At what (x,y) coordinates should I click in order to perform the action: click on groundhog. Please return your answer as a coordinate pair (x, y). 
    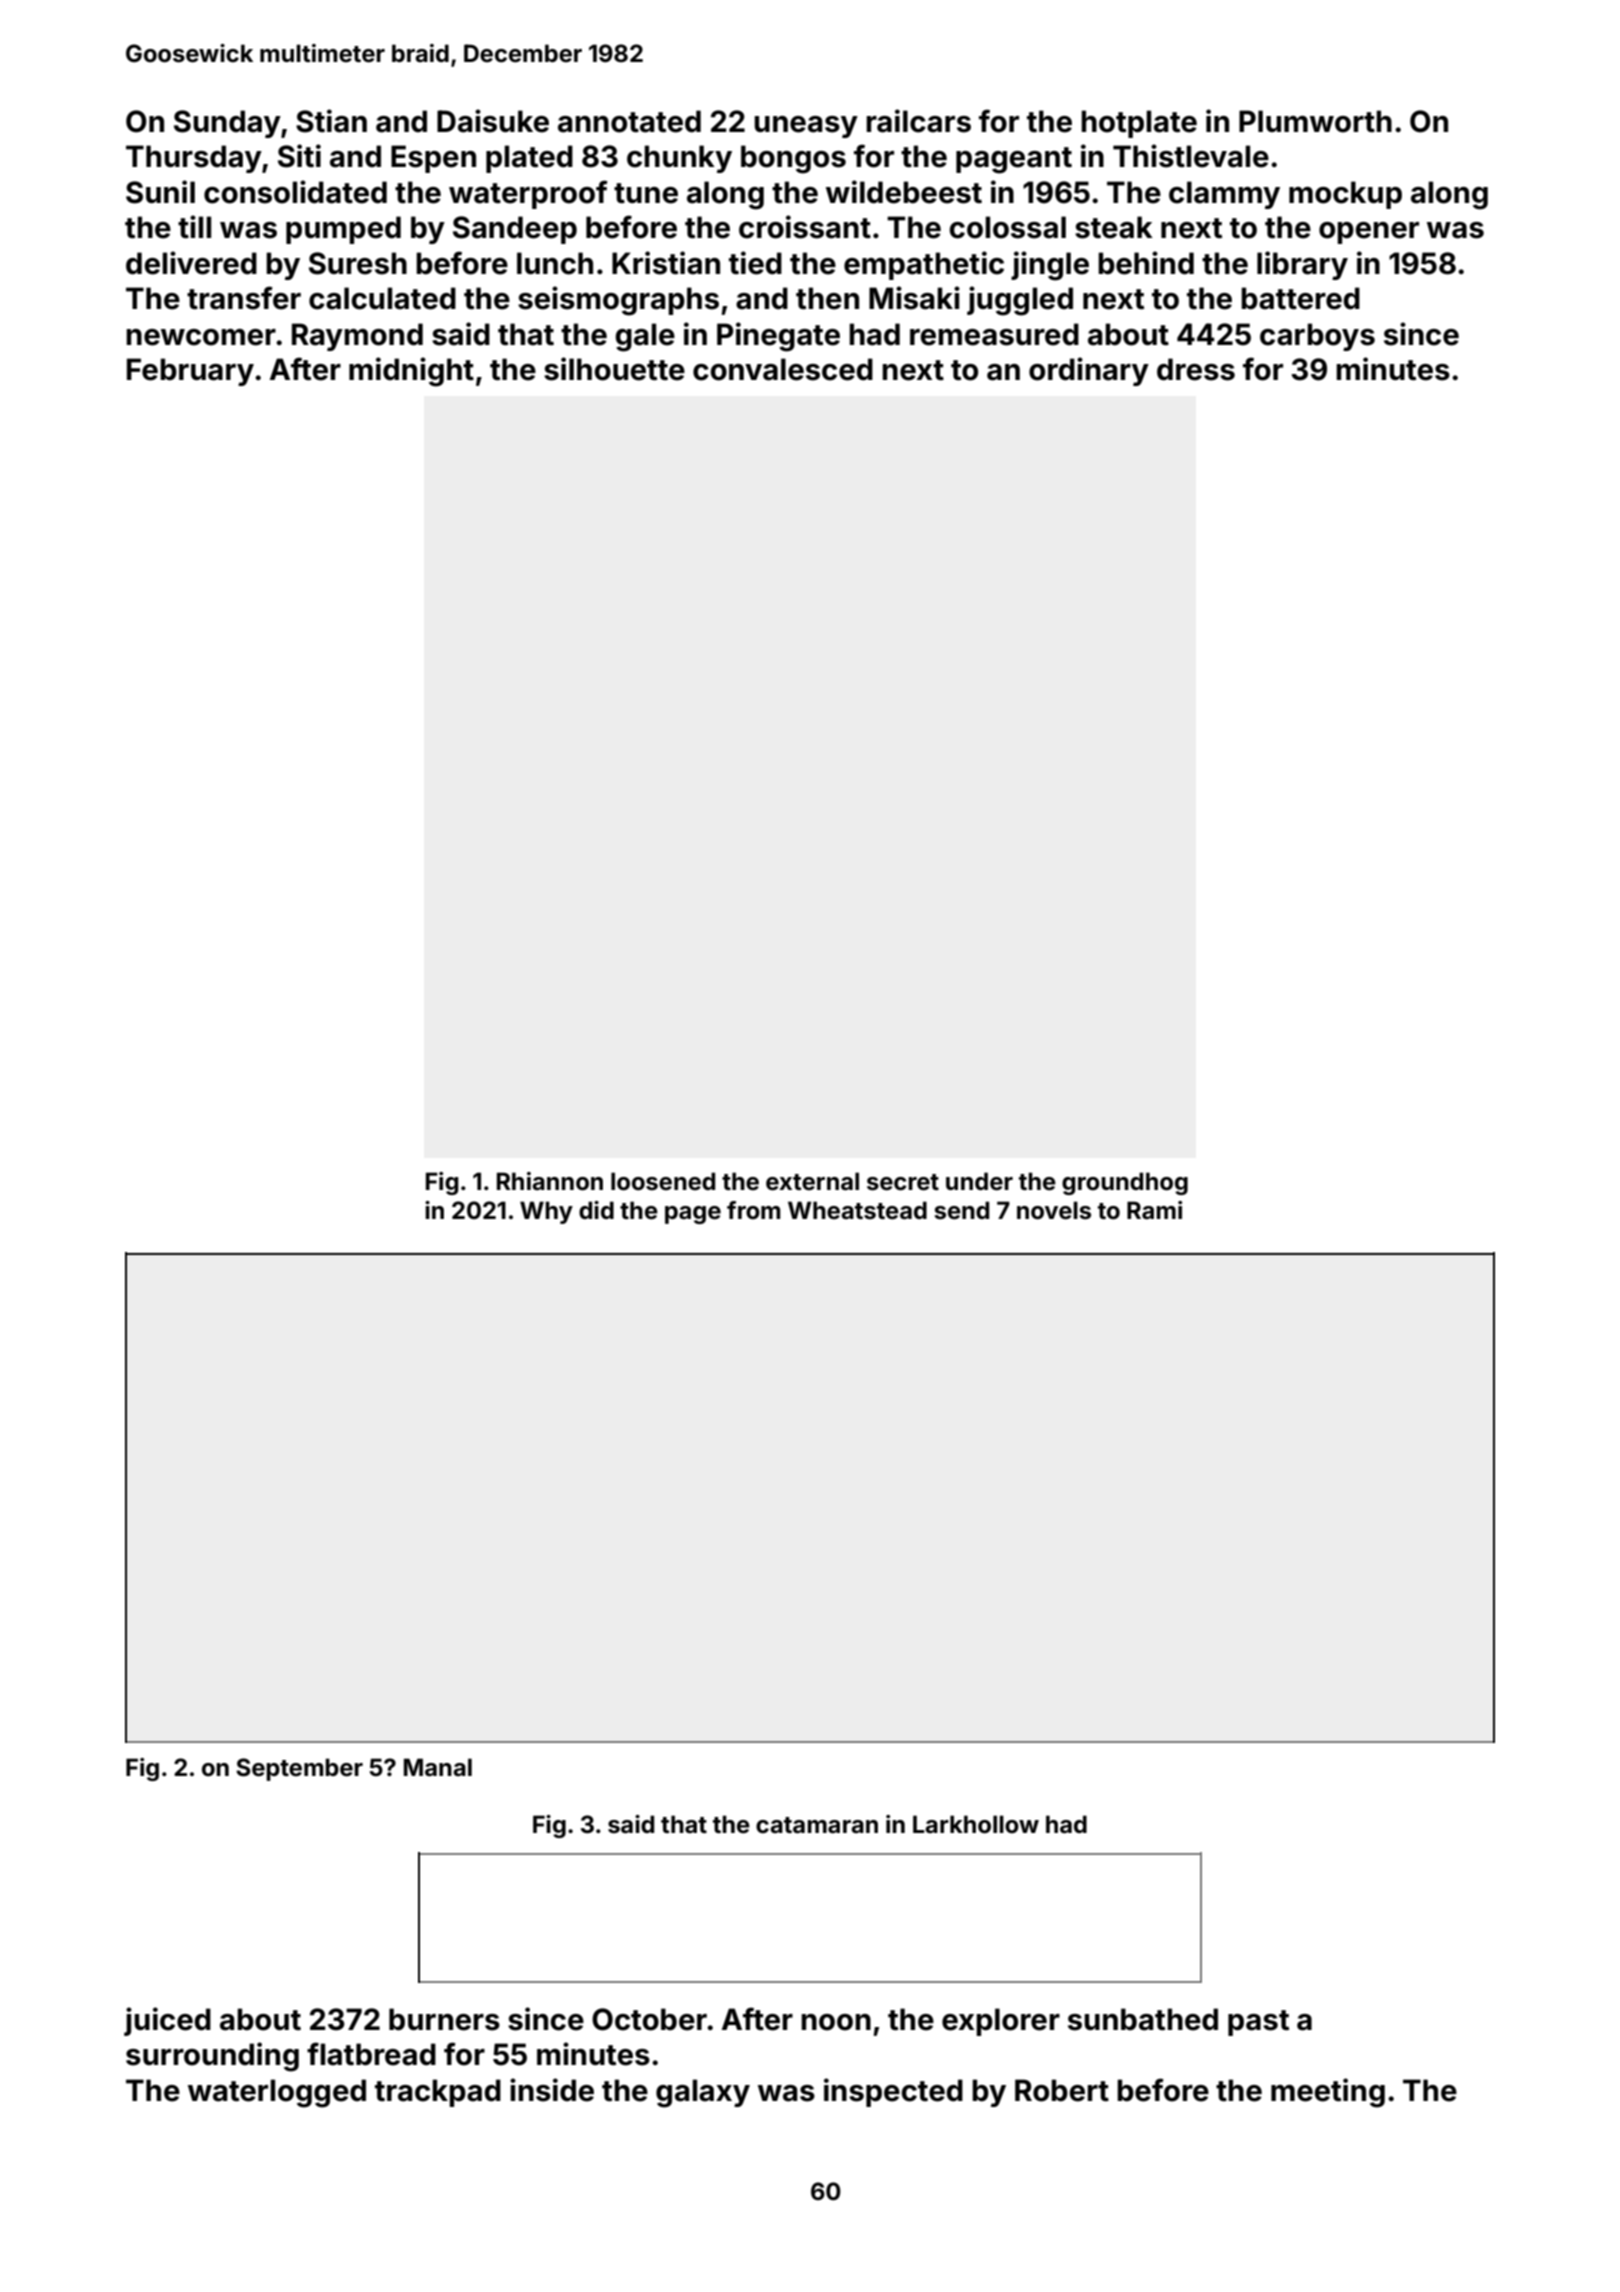
    Looking at the image, I should click on (1125, 1183).
